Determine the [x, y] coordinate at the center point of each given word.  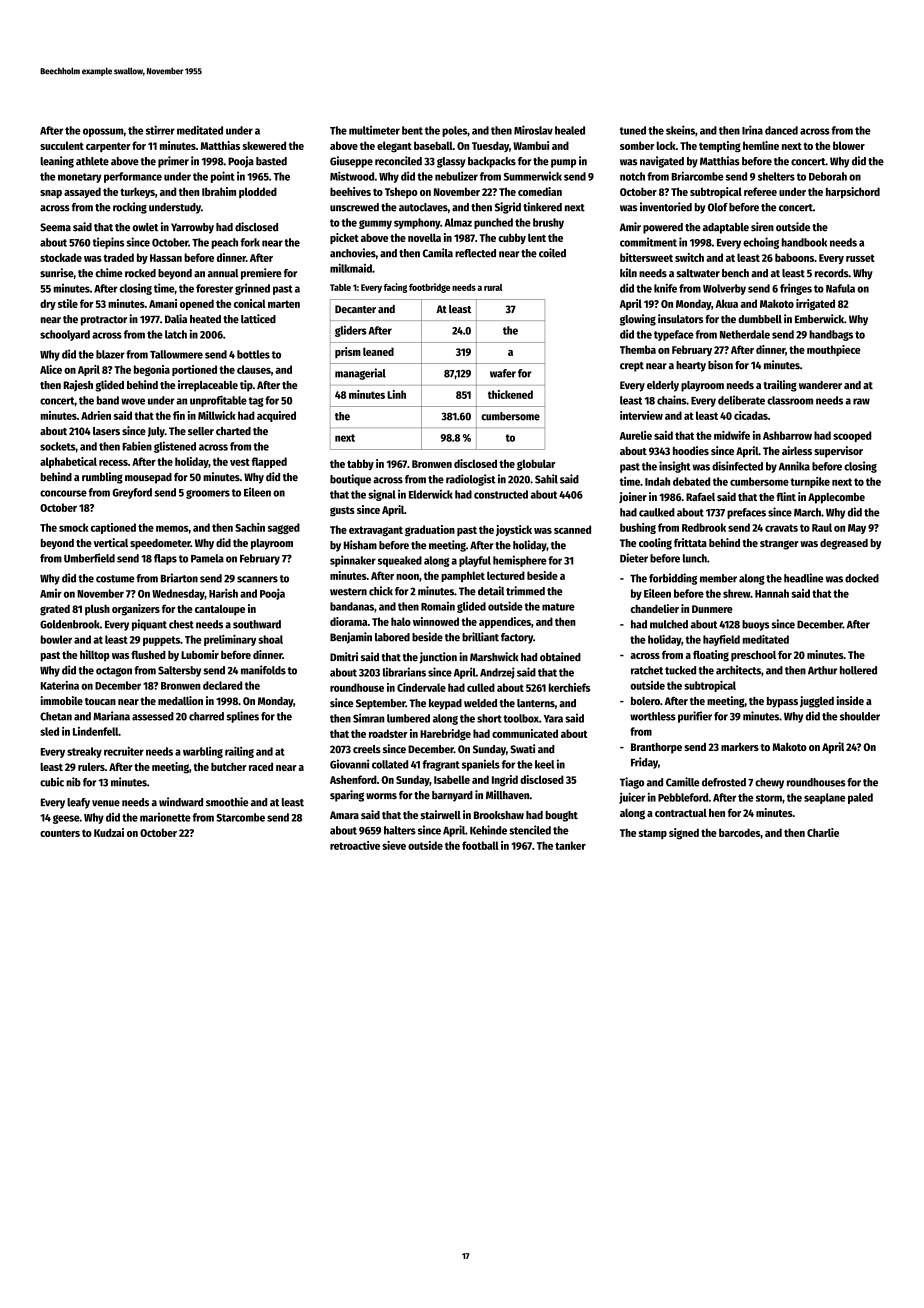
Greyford [132, 493]
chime [108, 273]
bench [735, 273]
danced [781, 130]
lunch [695, 558]
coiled [552, 253]
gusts [342, 511]
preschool [753, 656]
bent [412, 130]
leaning [57, 162]
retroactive [355, 845]
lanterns [536, 703]
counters [60, 833]
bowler [56, 639]
